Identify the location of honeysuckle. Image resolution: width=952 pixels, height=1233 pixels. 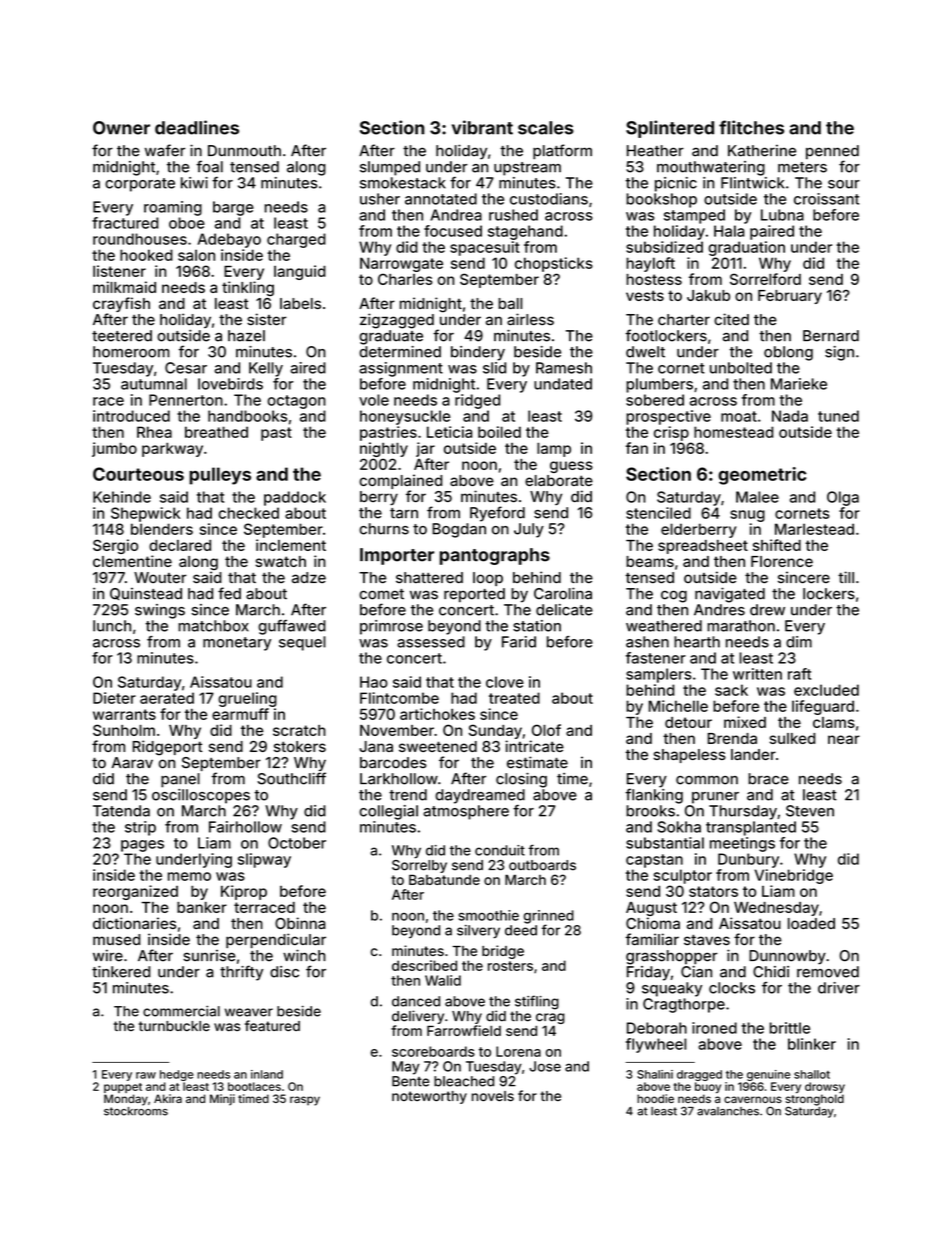
(405, 417).
